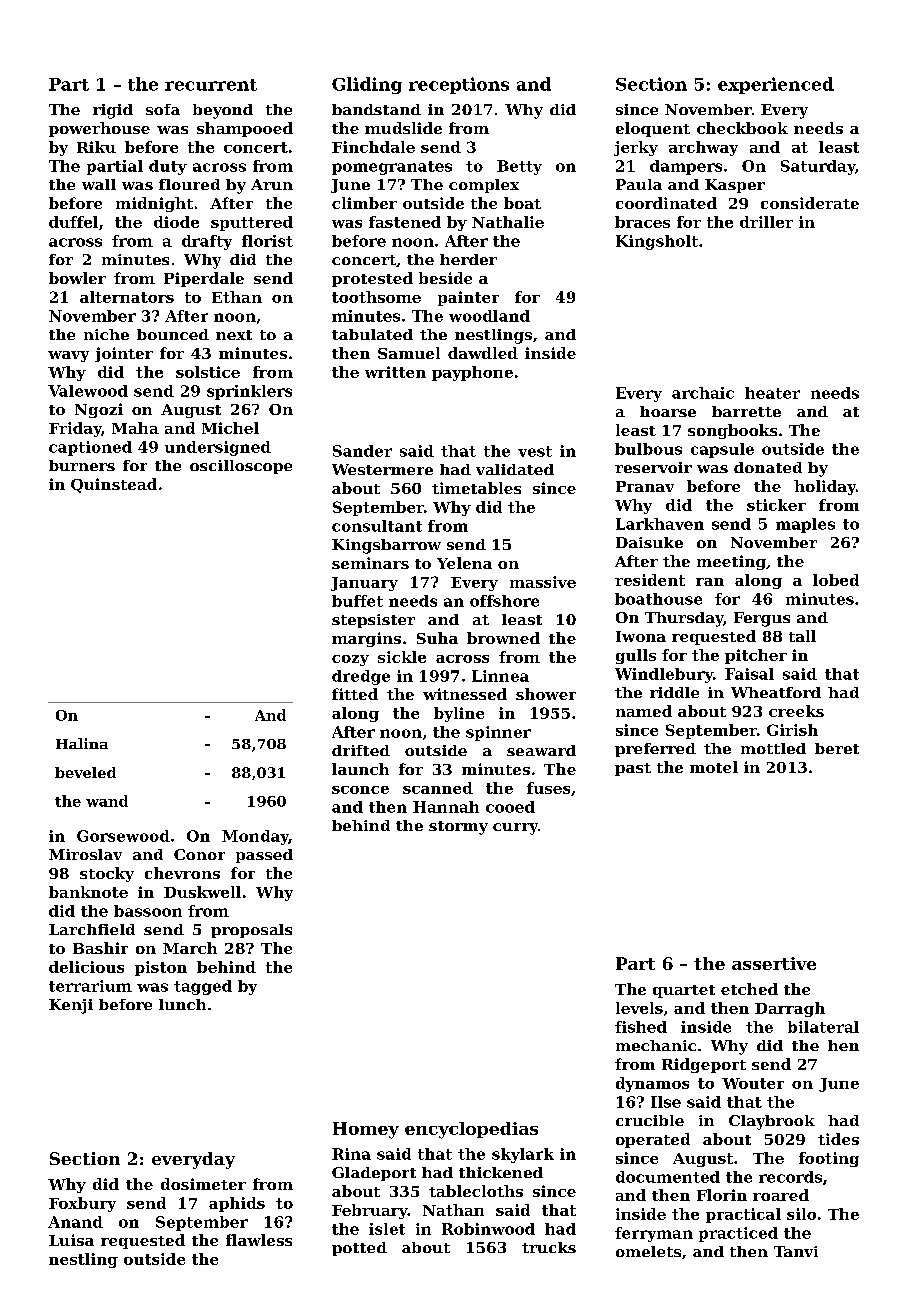  Describe the element at coordinates (203, 1184) in the page. I see `dosimeter` at that location.
